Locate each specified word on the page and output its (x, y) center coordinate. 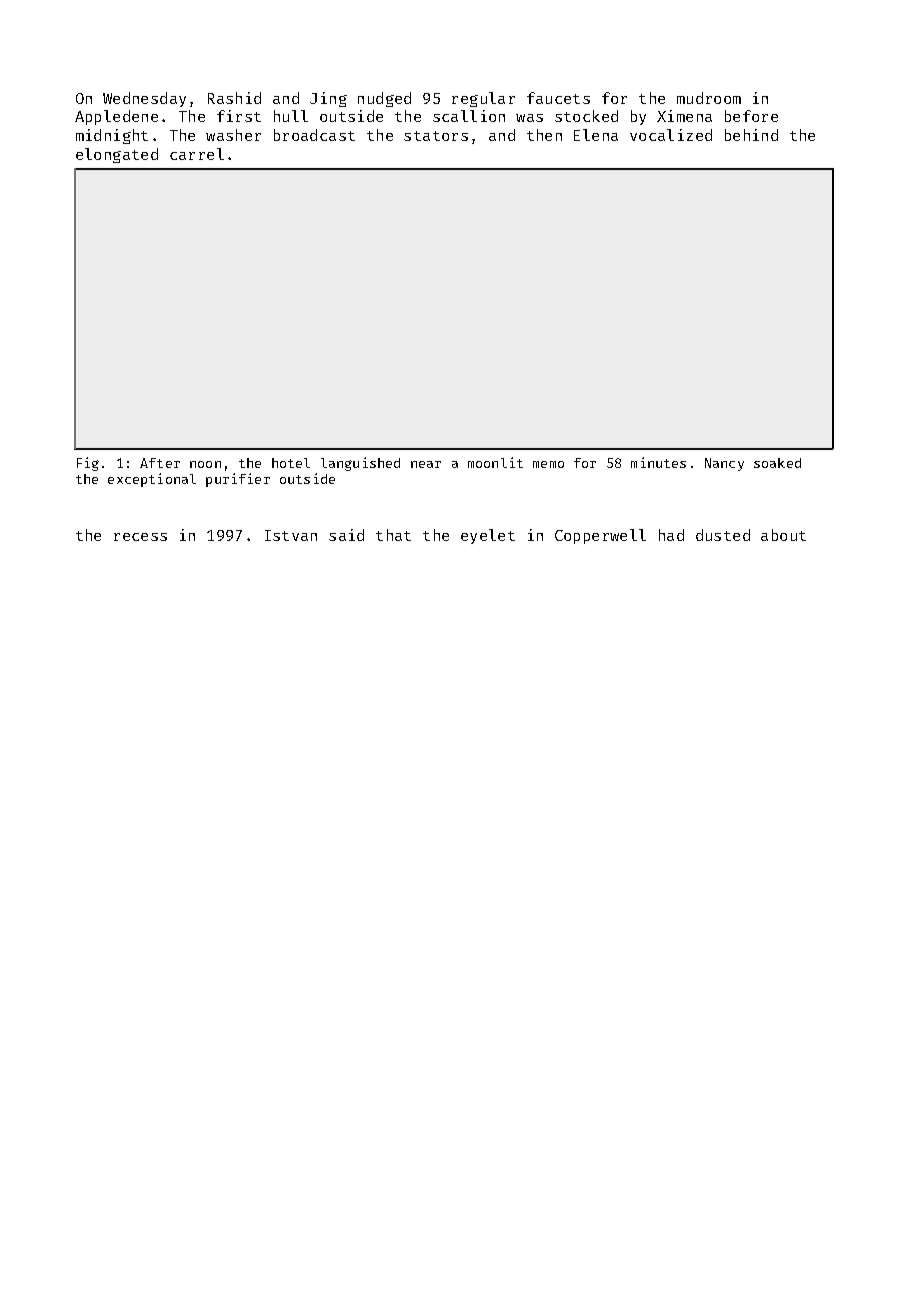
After (160, 463)
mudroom (709, 98)
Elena (596, 135)
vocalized (671, 135)
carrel (197, 154)
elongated (117, 155)
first (239, 116)
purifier (238, 480)
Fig (88, 464)
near (426, 464)
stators (436, 136)
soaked (777, 463)
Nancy (724, 464)
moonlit (495, 462)
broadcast (314, 135)
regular (483, 99)
